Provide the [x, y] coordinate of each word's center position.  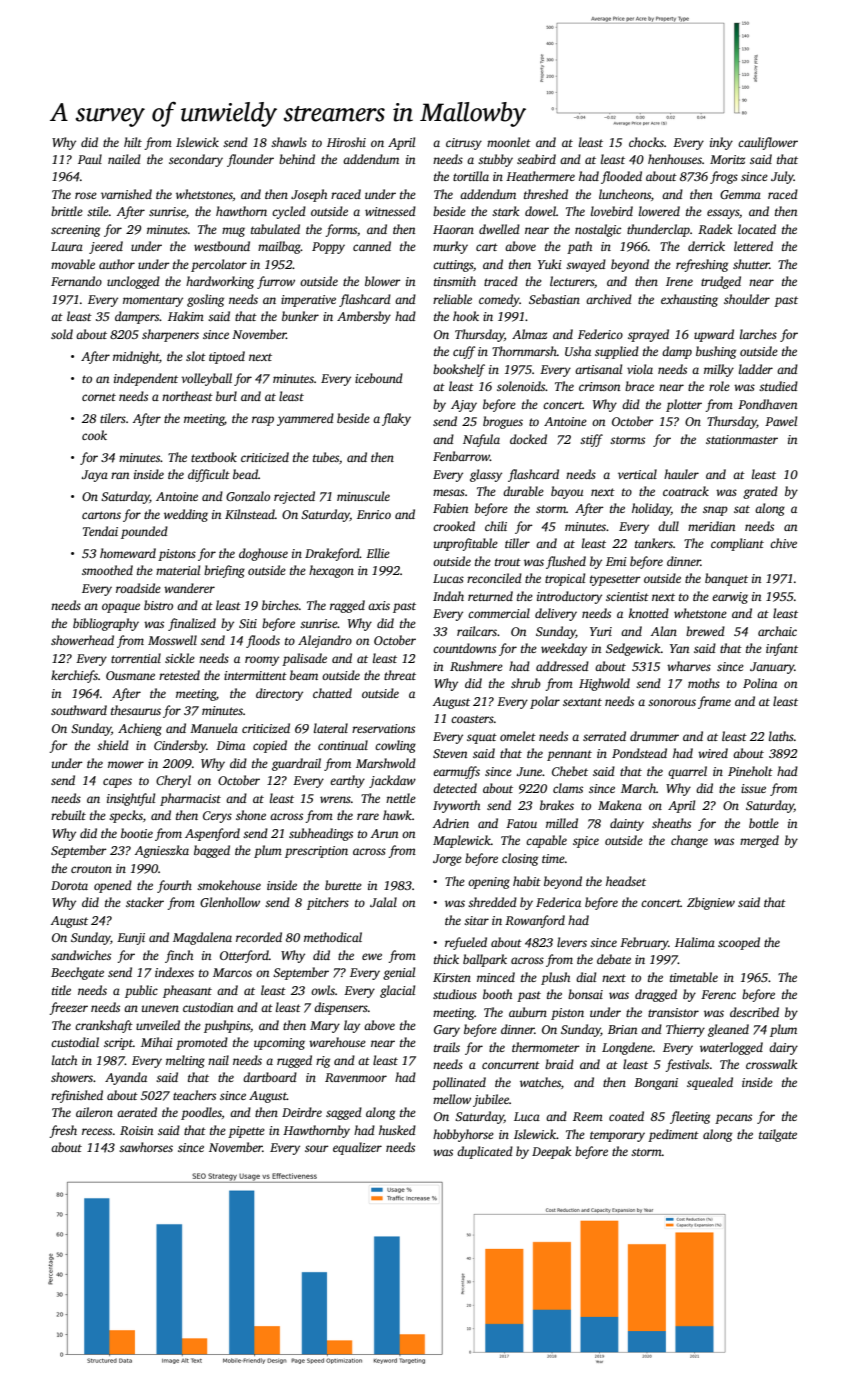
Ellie [378, 553]
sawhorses [146, 1147]
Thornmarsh [524, 351]
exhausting [689, 300]
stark [505, 211]
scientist [627, 596]
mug [233, 232]
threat [400, 675]
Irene [679, 281]
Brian [622, 1029]
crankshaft [104, 1026]
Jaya [94, 476]
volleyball [206, 379]
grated [760, 492]
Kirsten [452, 977]
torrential [136, 658]
